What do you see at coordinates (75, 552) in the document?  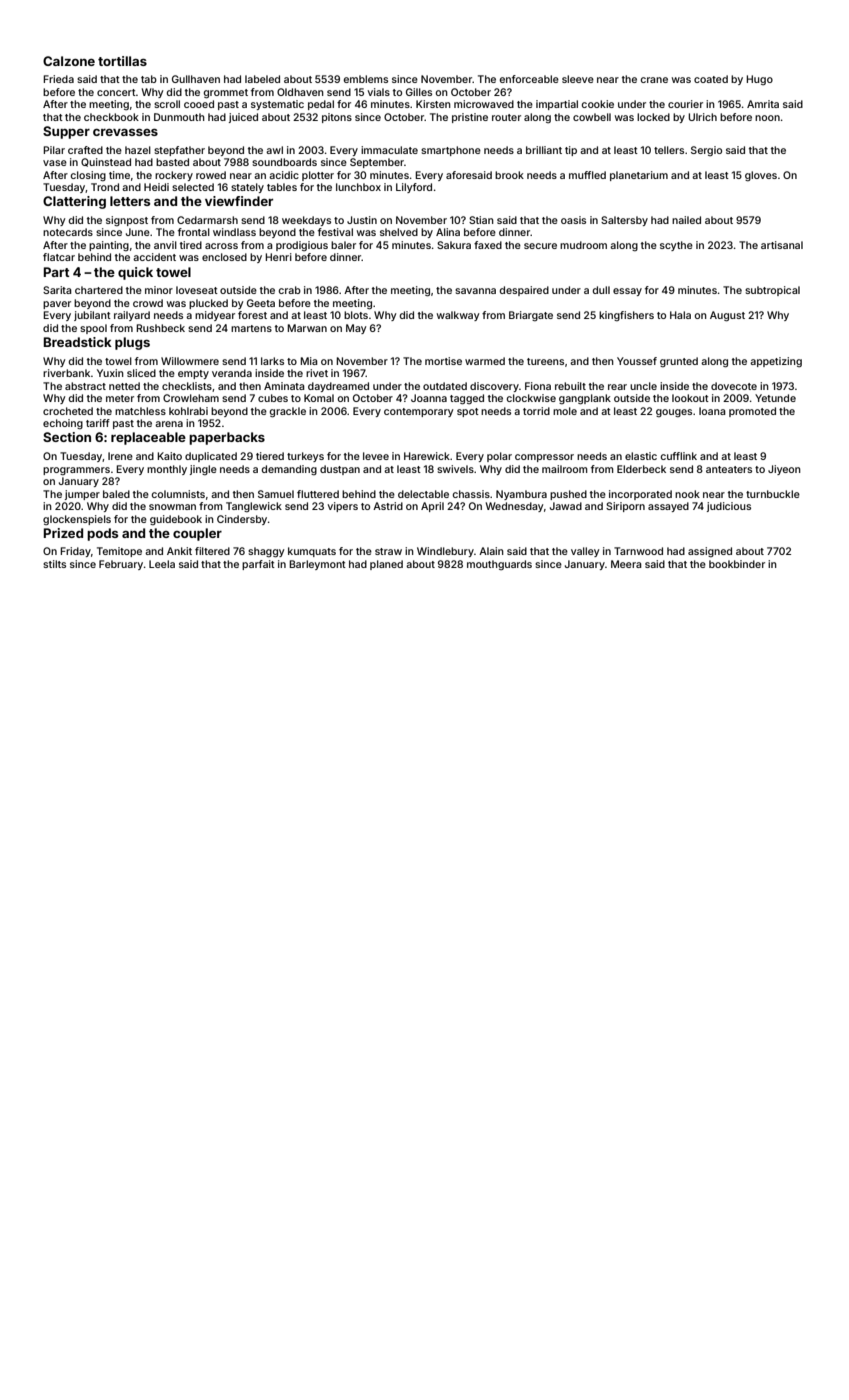 I see `Friday` at bounding box center [75, 552].
